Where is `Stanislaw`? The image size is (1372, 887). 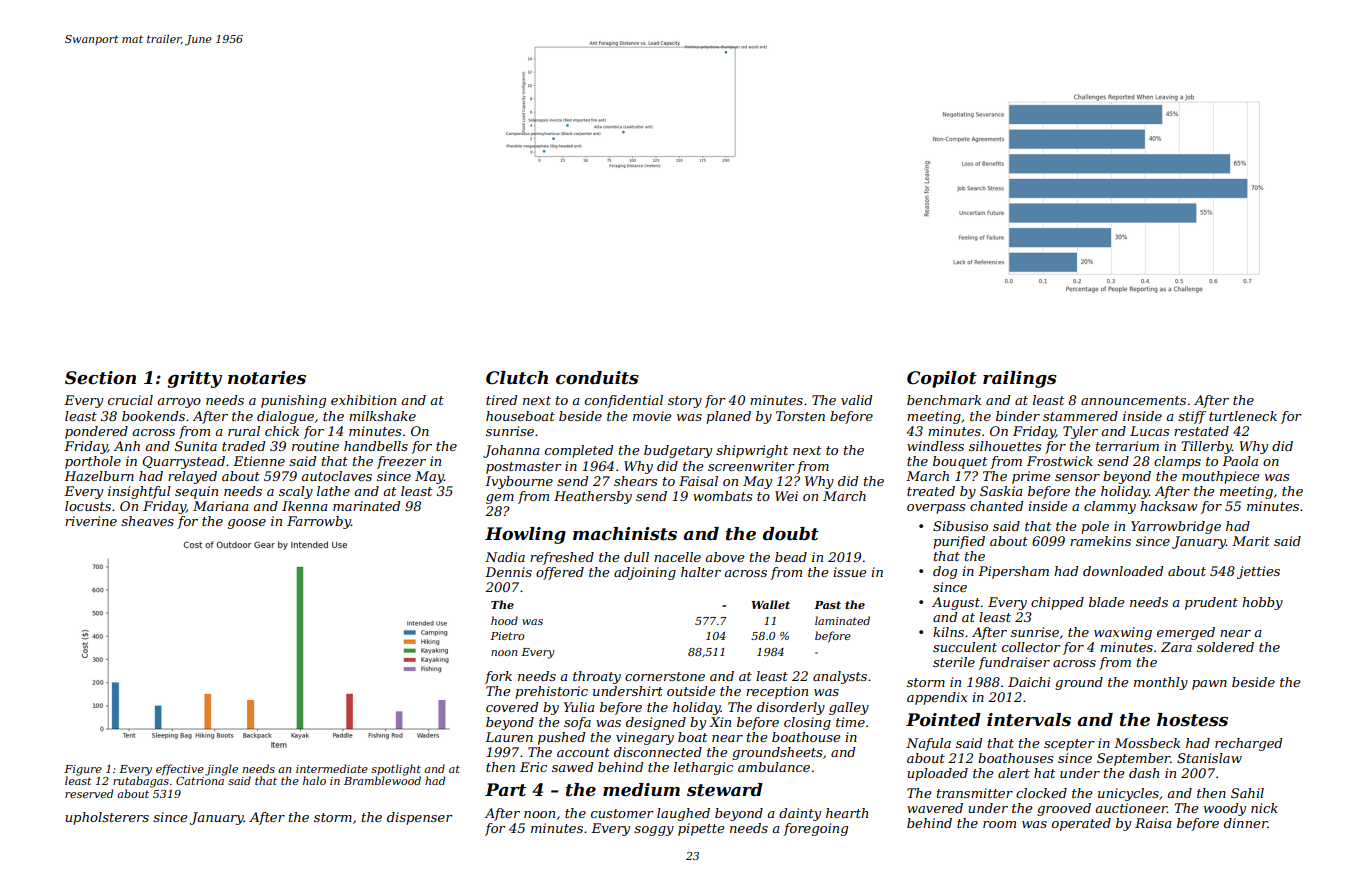
Stanislaw is located at coordinates (1209, 758).
